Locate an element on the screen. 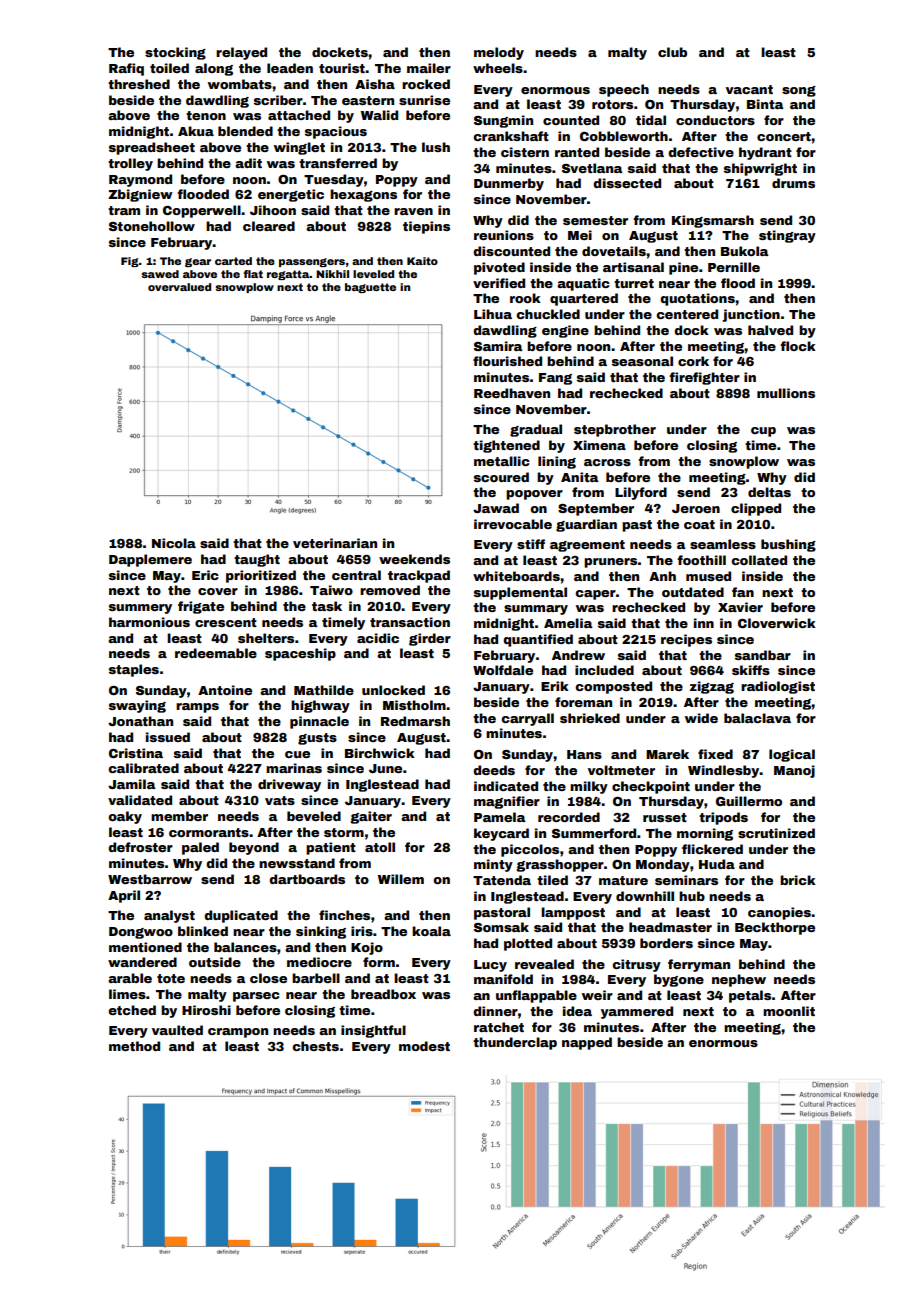 The width and height of the screenshot is (924, 1308). sawed is located at coordinates (160, 274).
